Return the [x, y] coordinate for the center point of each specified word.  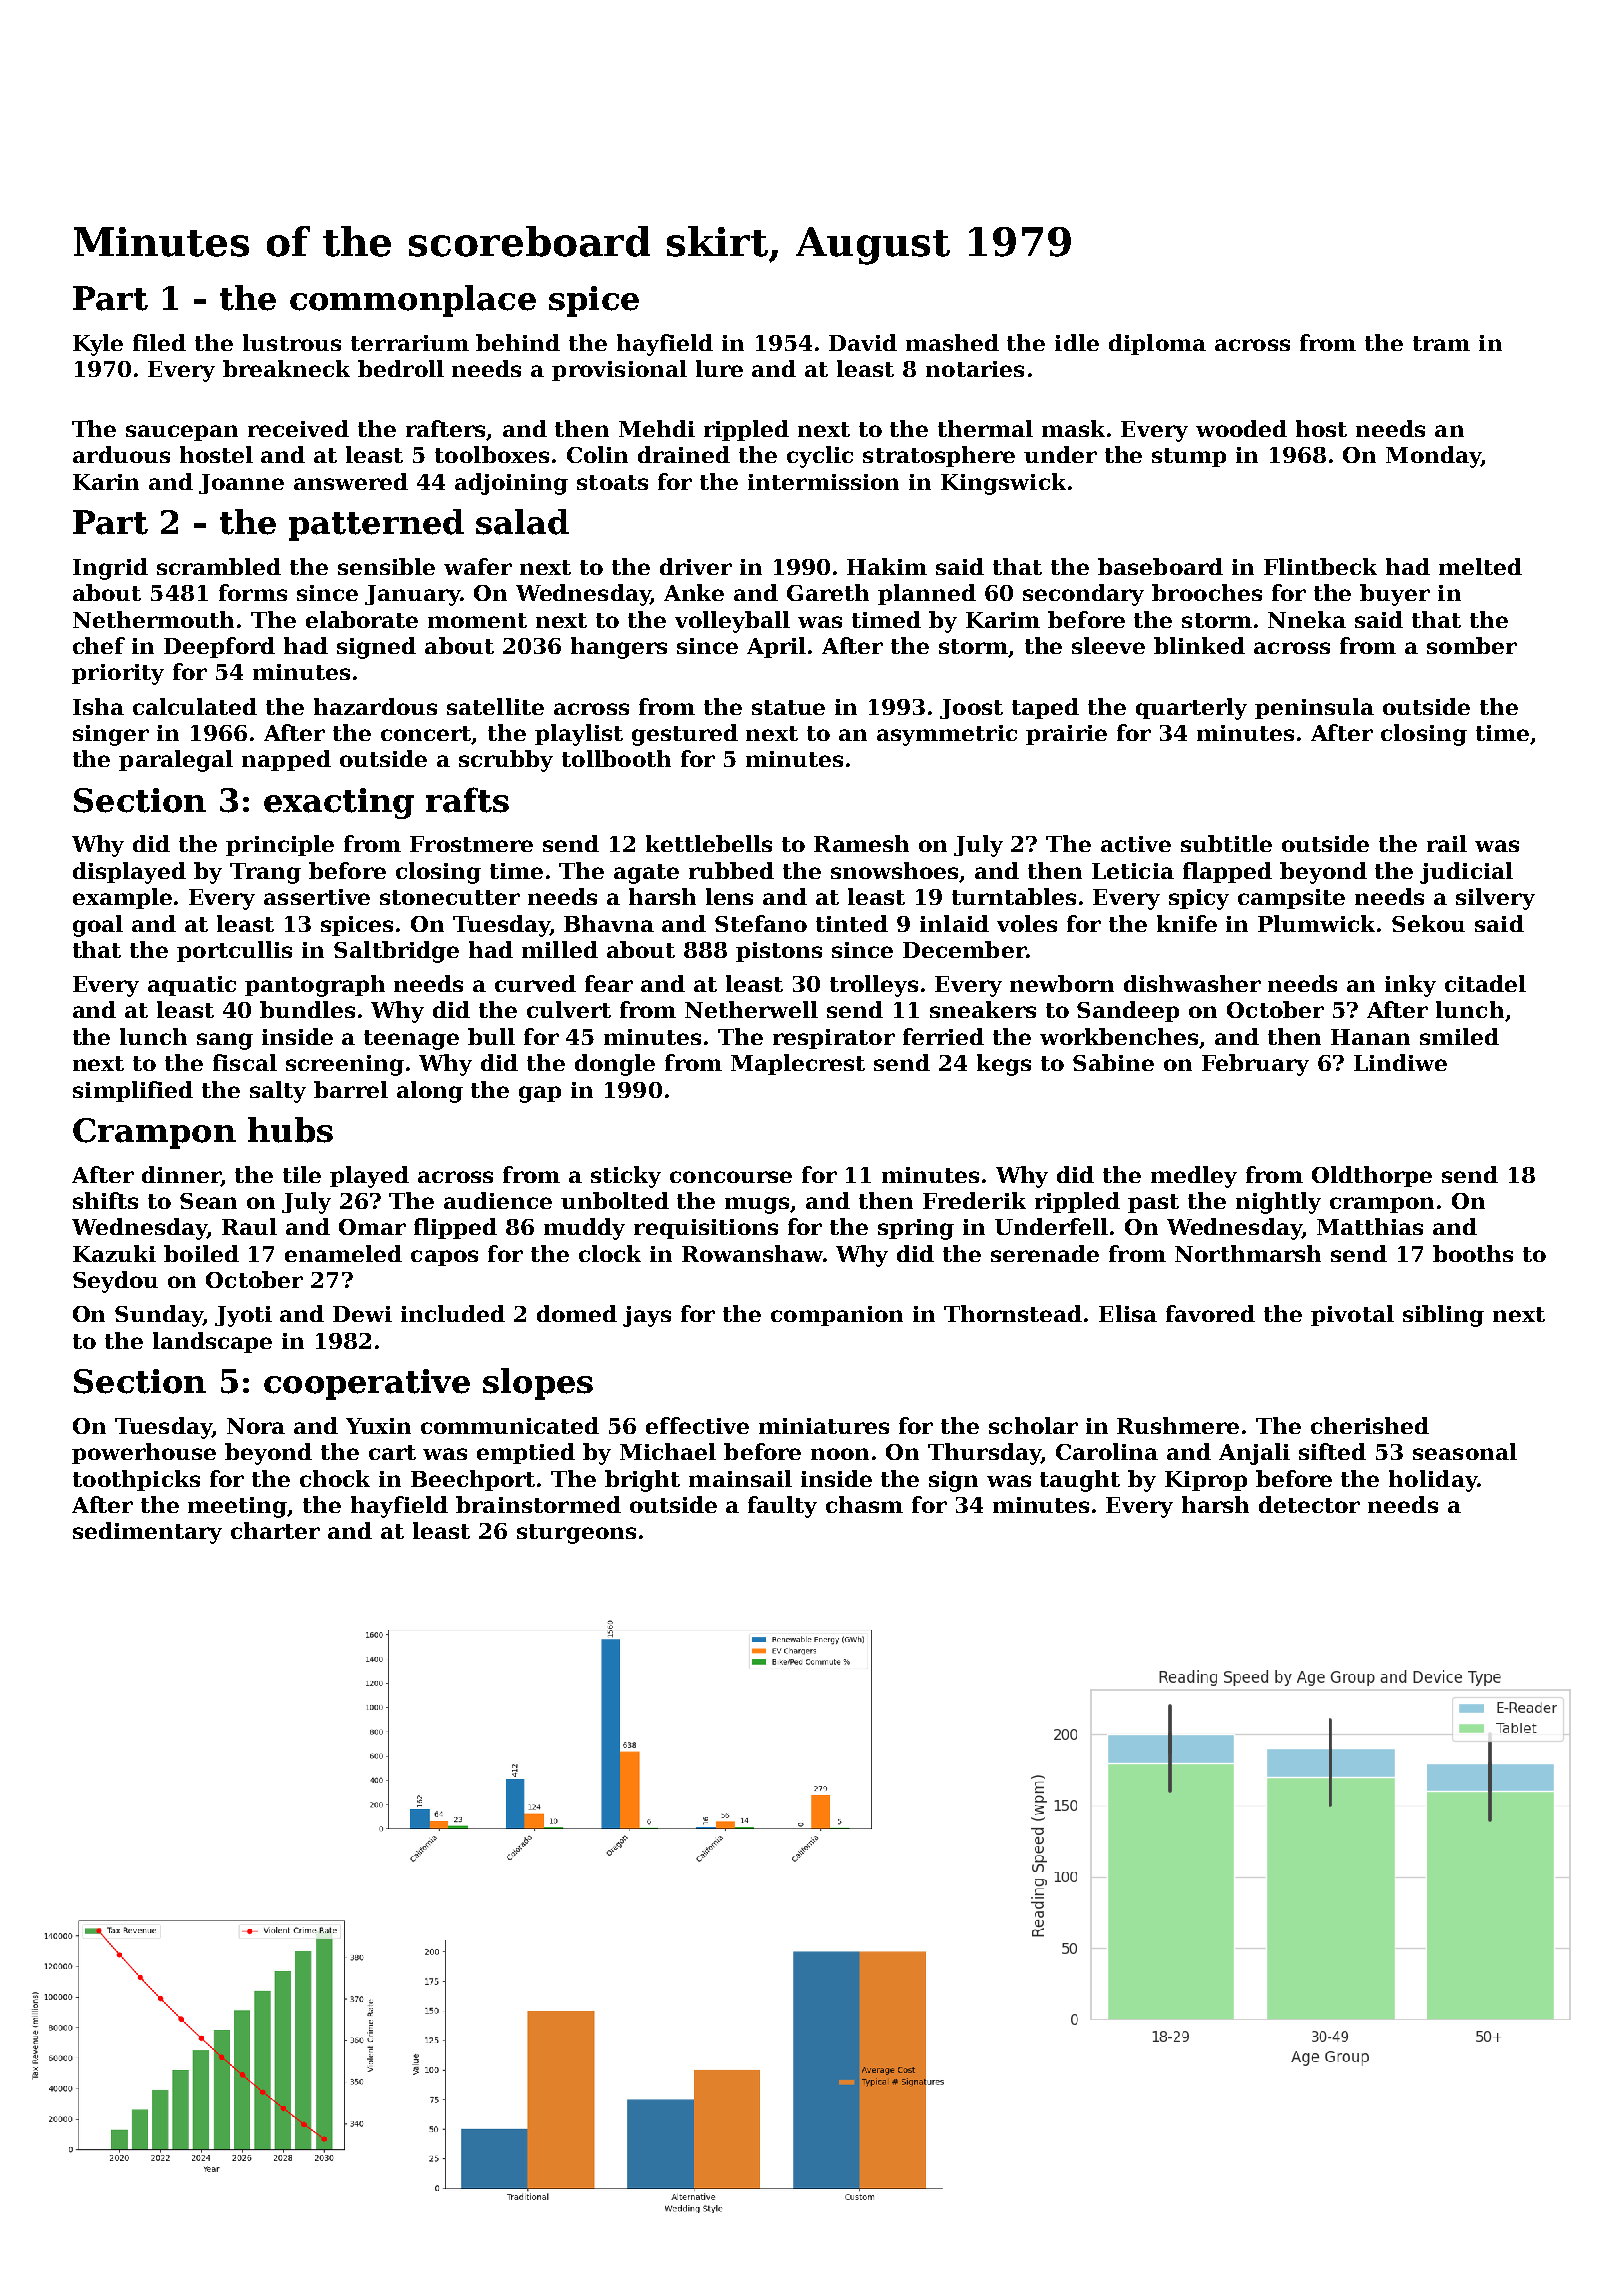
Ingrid [110, 569]
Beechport [473, 1480]
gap [540, 1094]
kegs [1004, 1065]
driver [696, 566]
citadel [1485, 983]
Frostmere [471, 844]
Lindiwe [1400, 1062]
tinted [852, 923]
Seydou [115, 1282]
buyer [1395, 595]
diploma [1157, 344]
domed [577, 1313]
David [863, 342]
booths [1473, 1253]
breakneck [286, 368]
